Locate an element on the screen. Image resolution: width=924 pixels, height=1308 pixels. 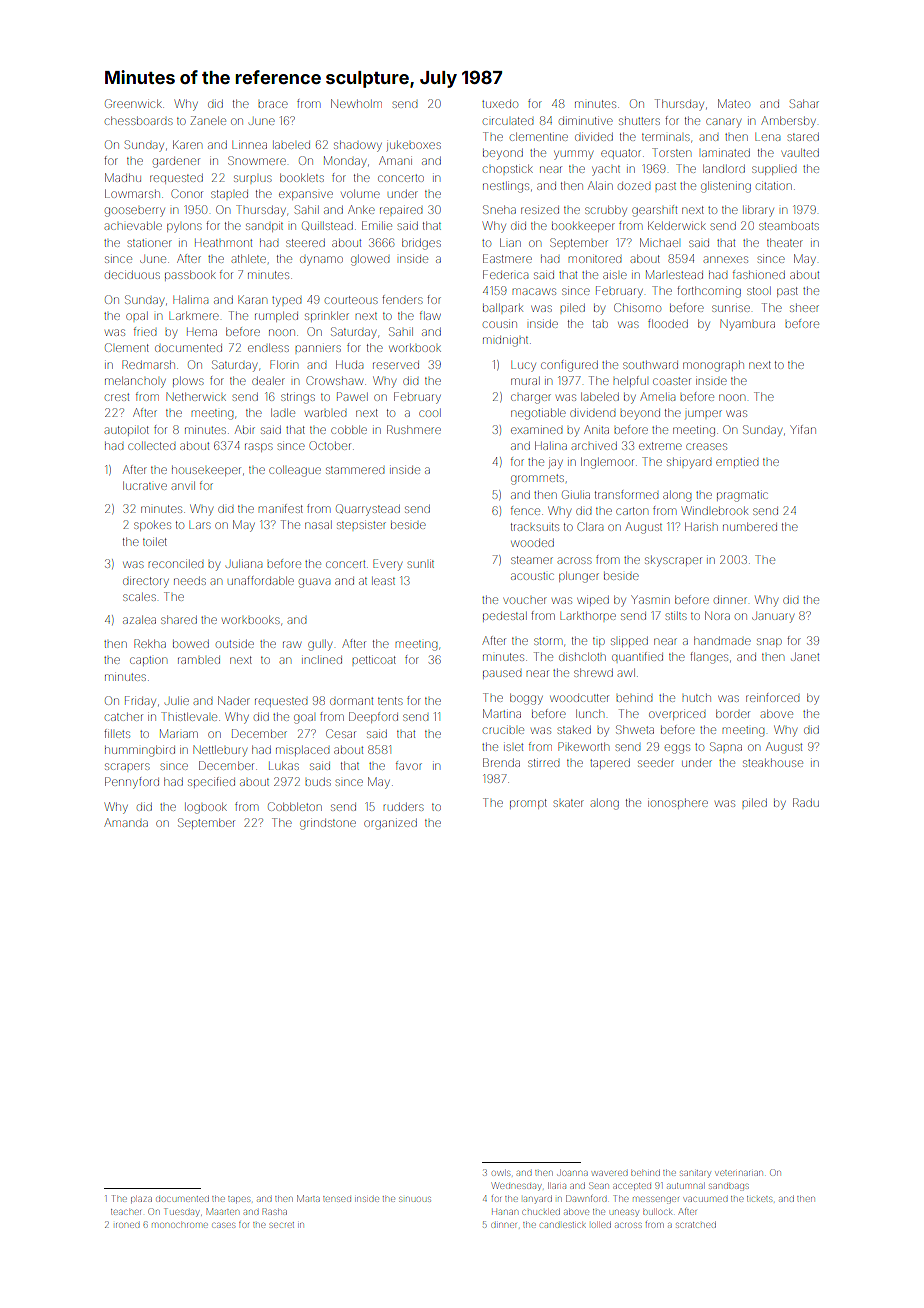
sinuous is located at coordinates (415, 1199).
